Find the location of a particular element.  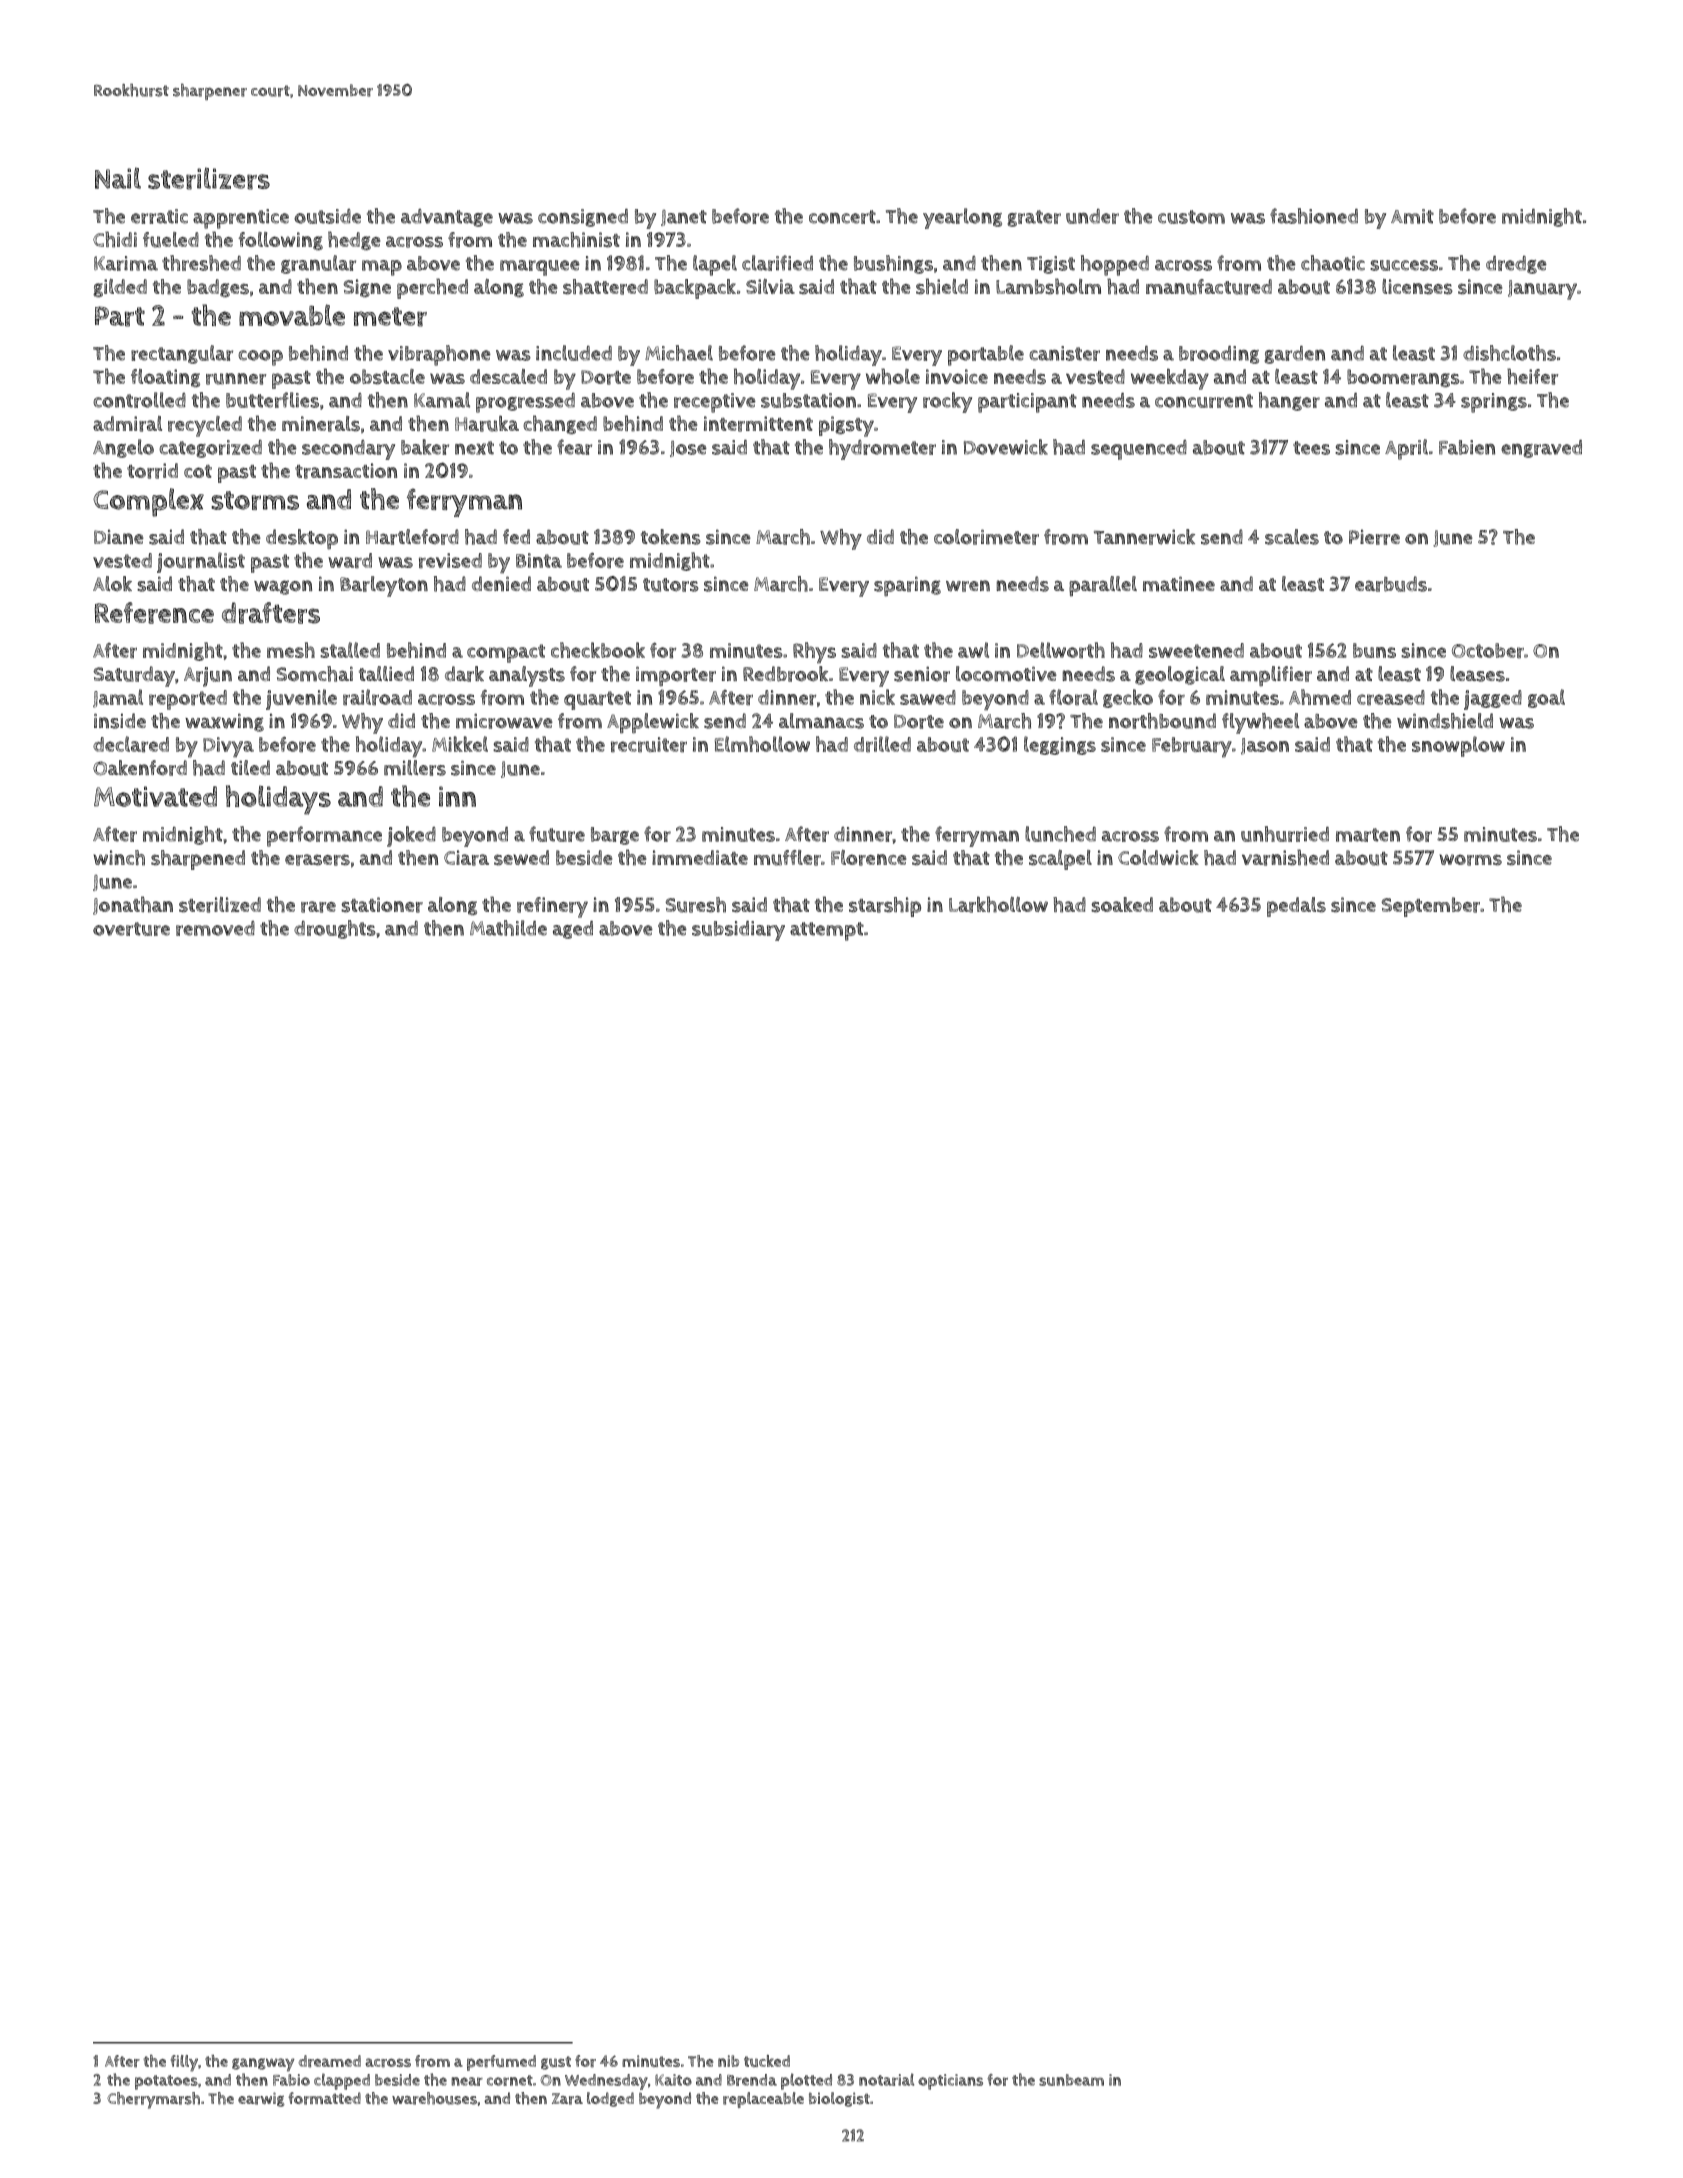

sunbeam is located at coordinates (1071, 2080).
